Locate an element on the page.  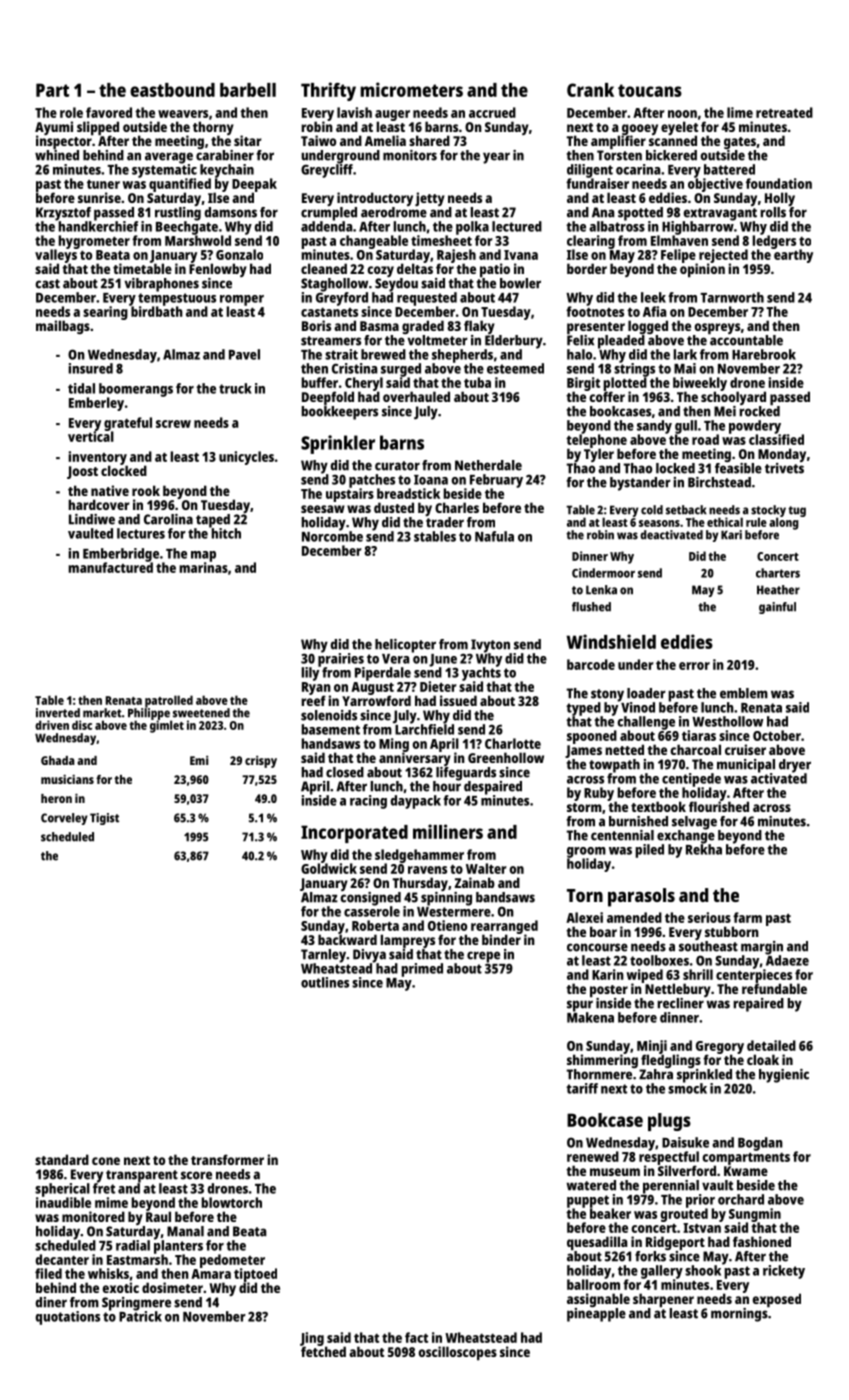
museum is located at coordinates (615, 1172).
